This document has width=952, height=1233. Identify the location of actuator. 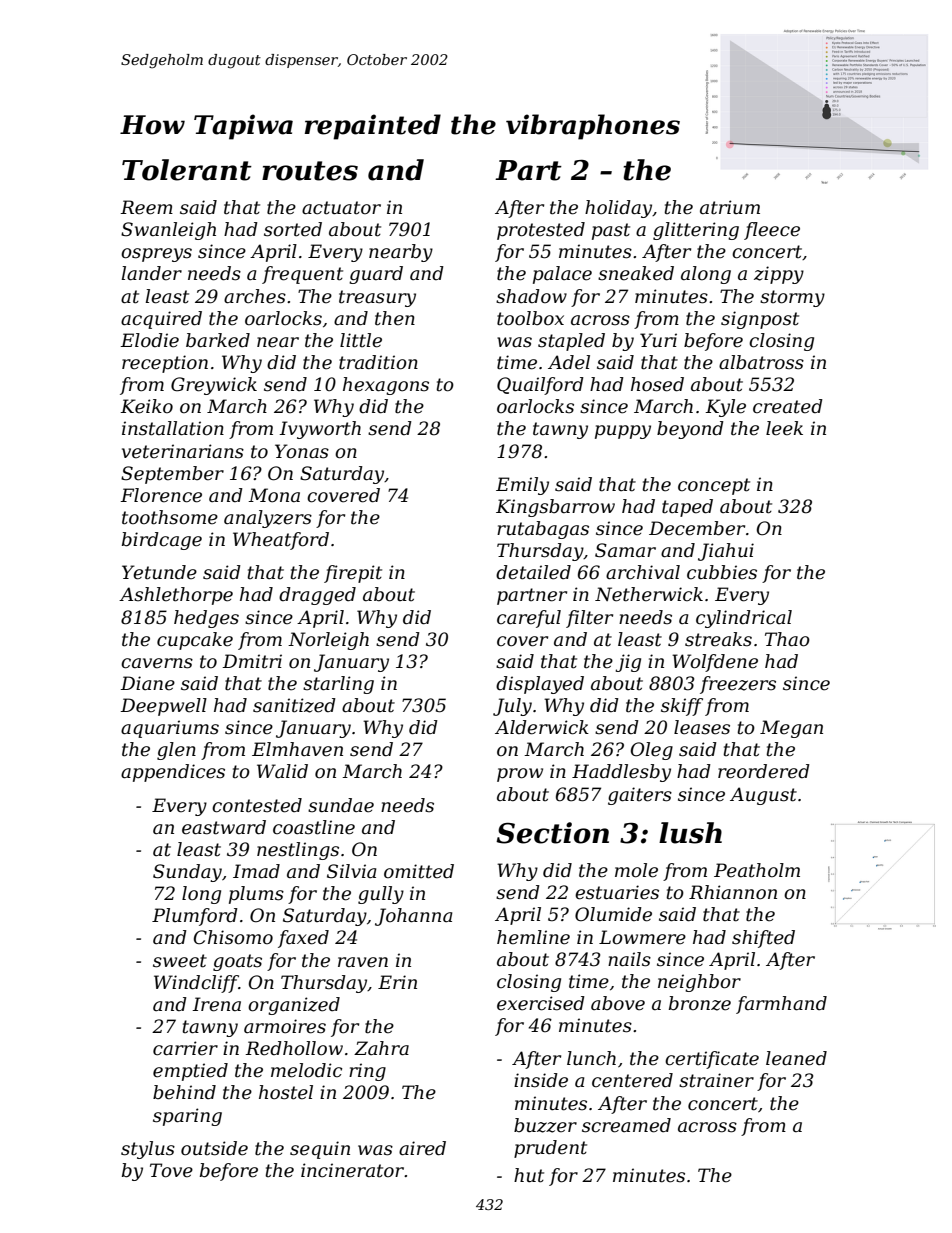
(341, 208).
